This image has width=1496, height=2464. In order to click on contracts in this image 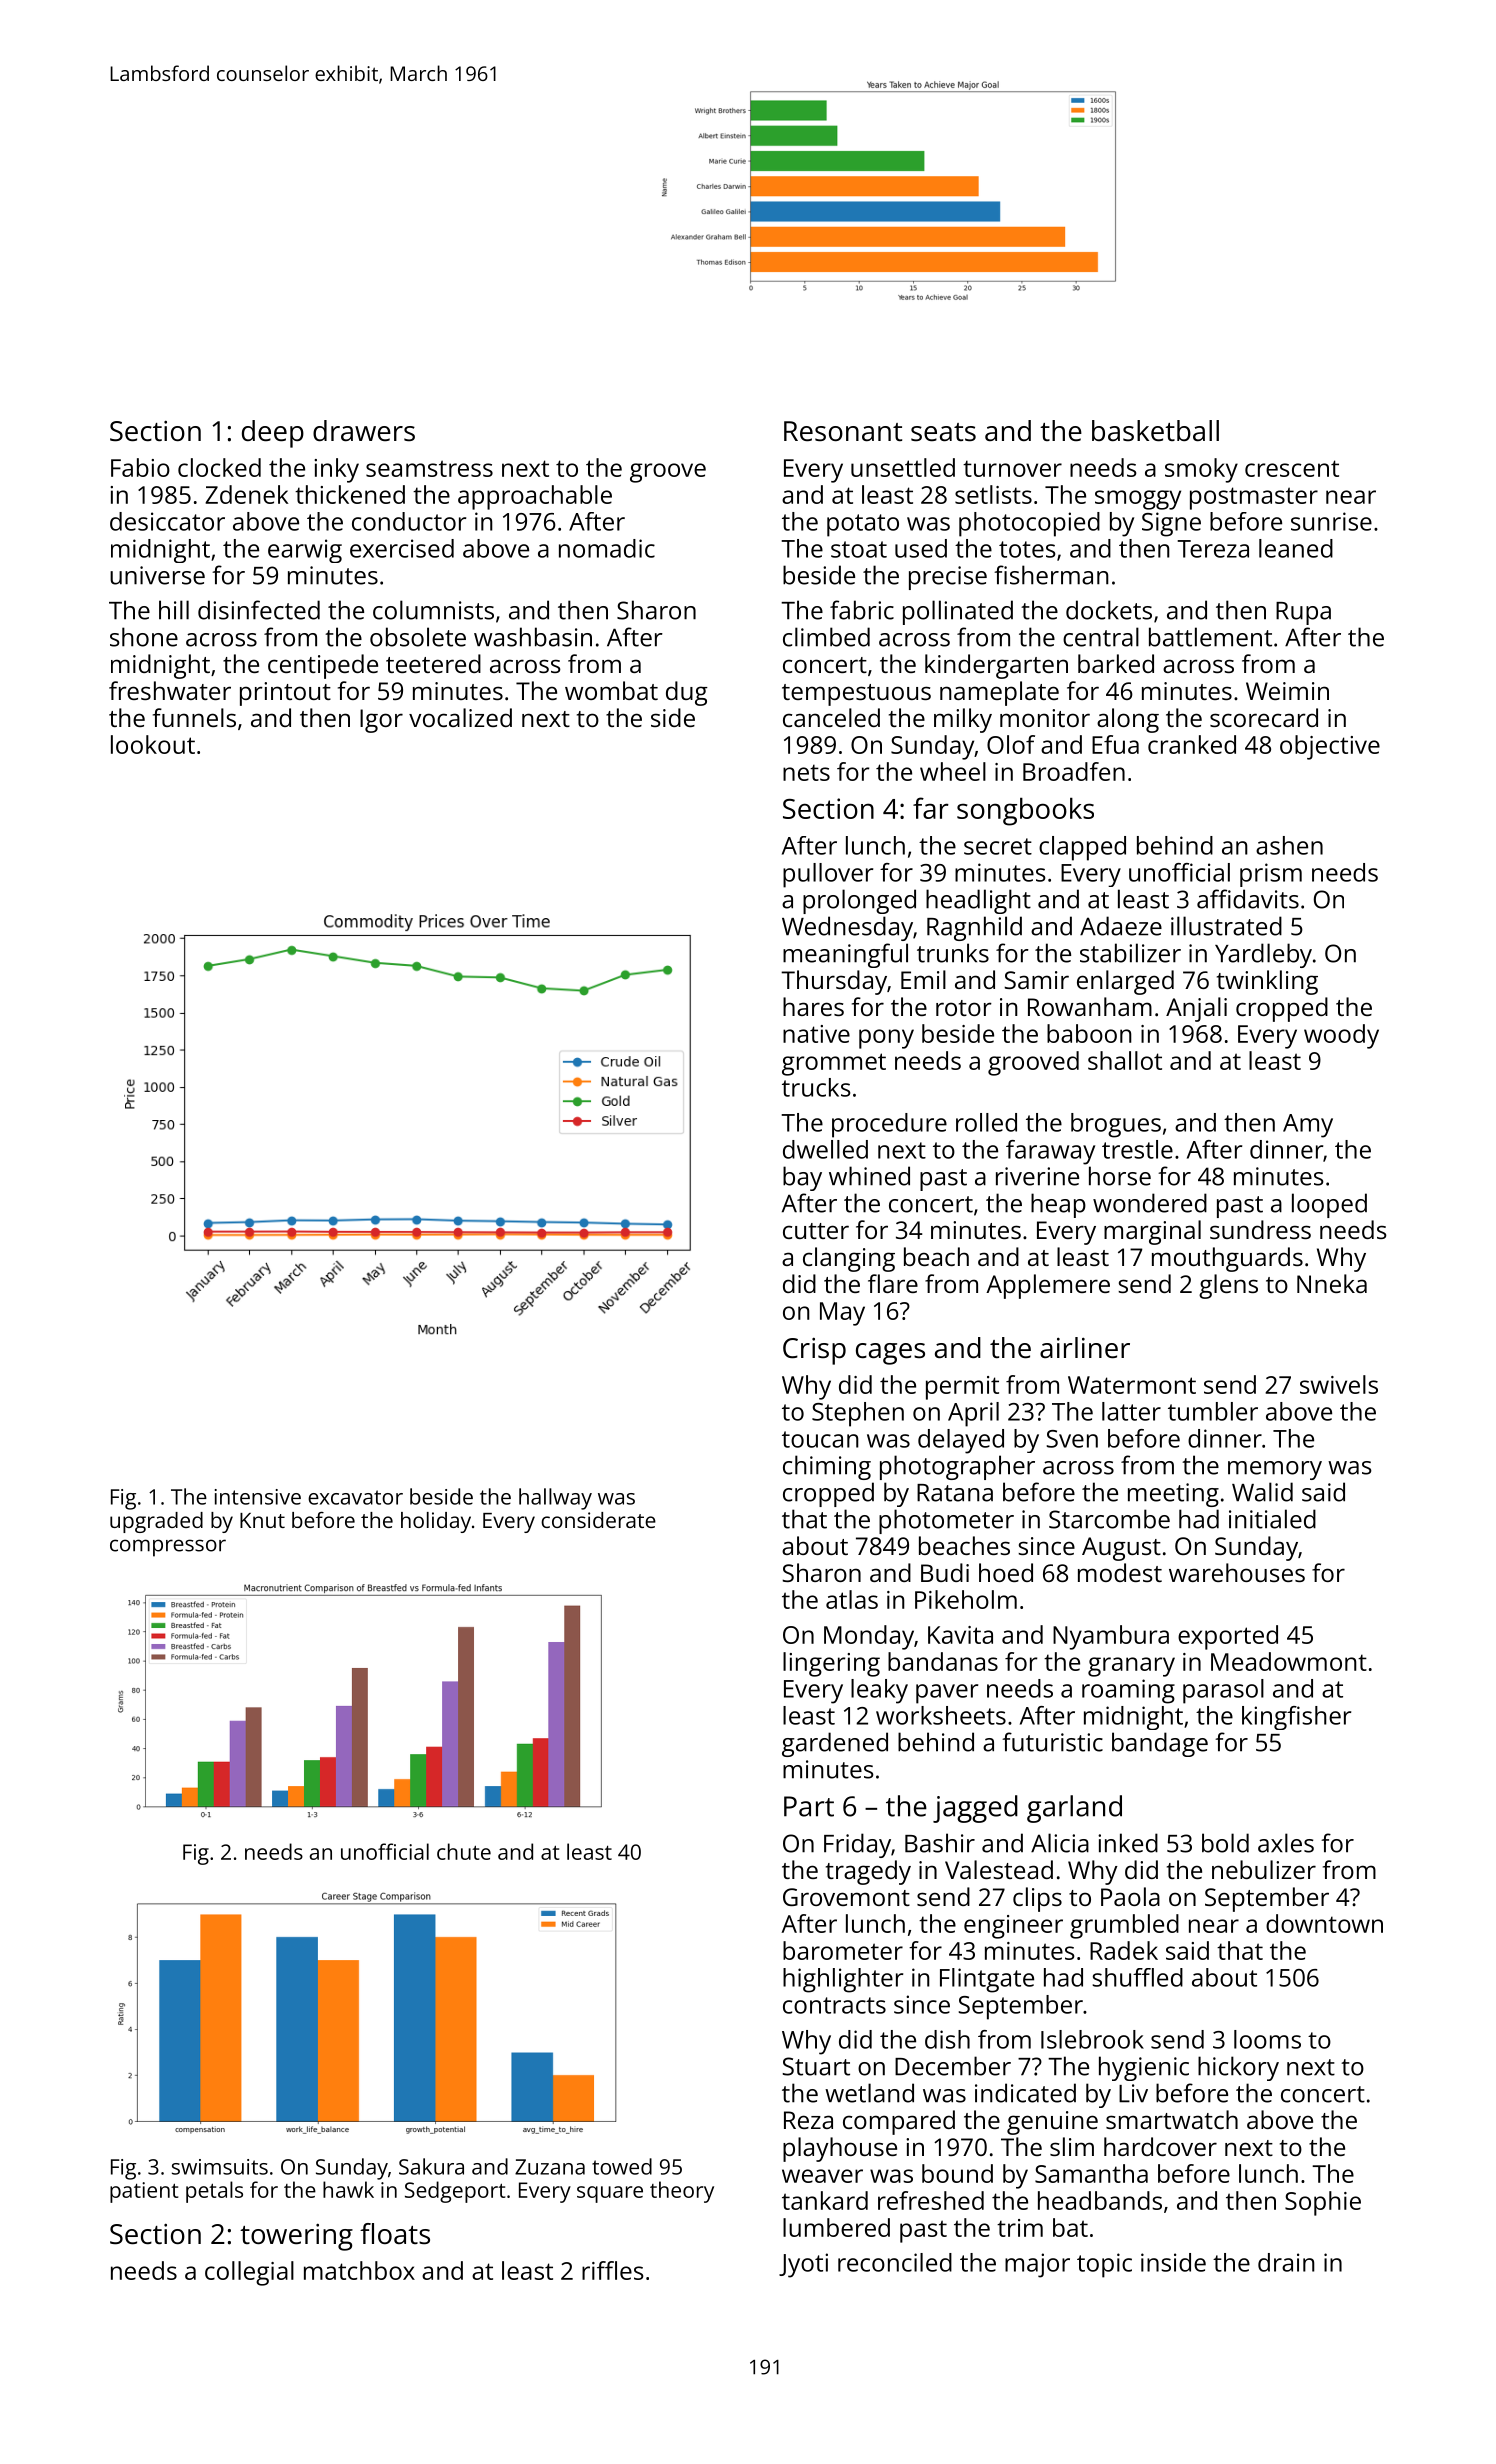, I will do `click(834, 2005)`.
